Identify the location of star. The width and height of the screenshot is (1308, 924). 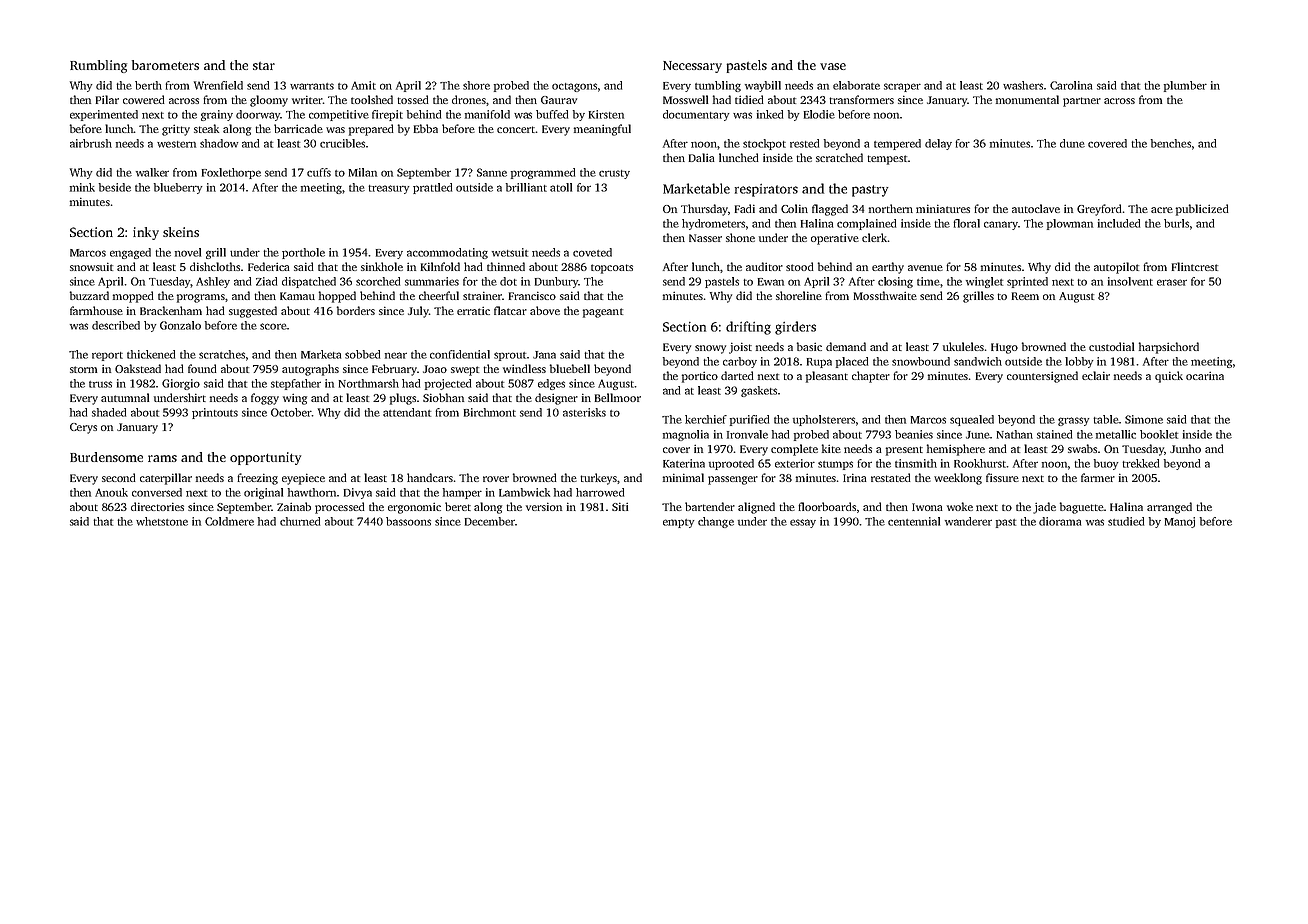
(264, 66).
